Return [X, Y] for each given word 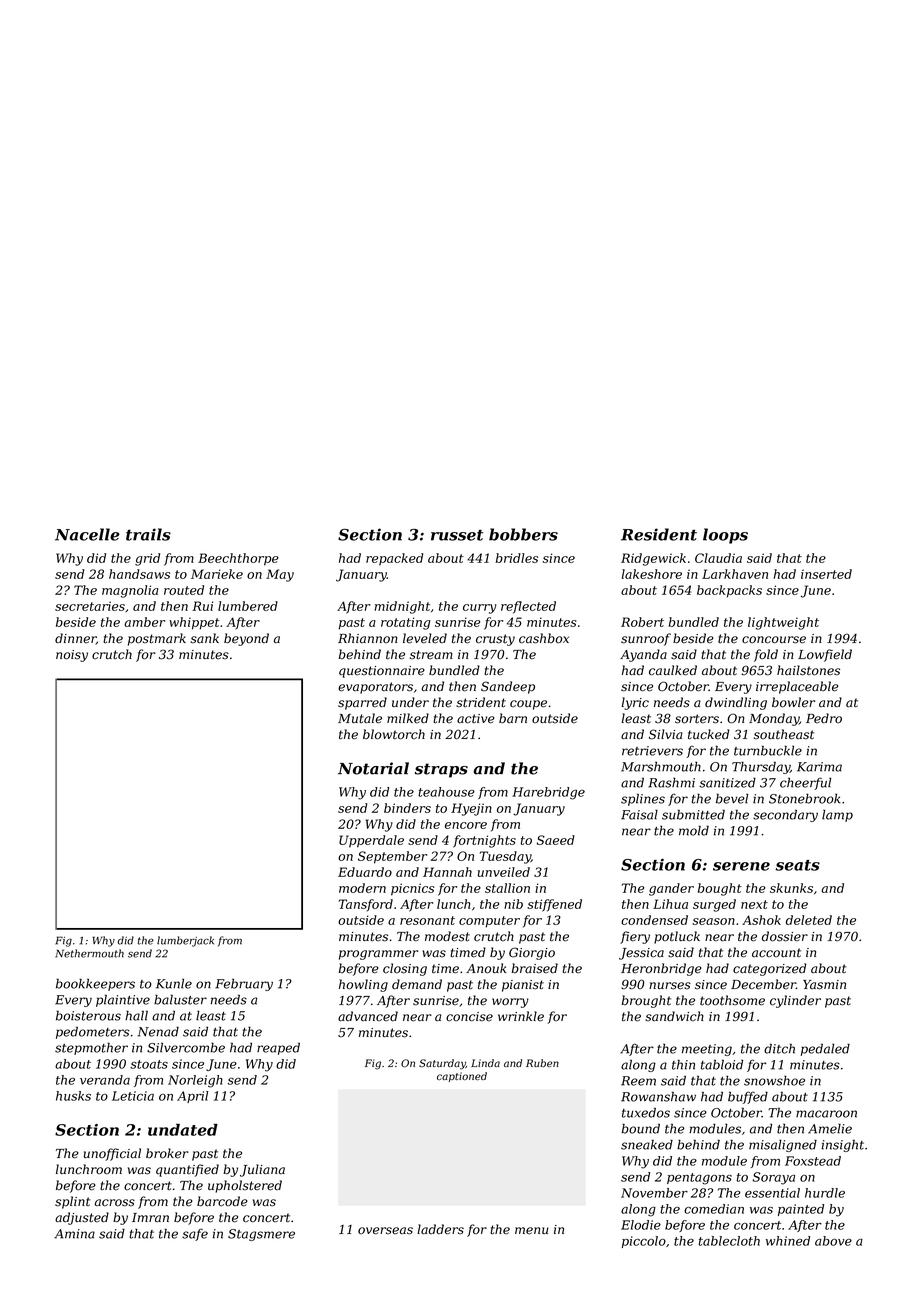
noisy [72, 656]
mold [694, 830]
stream [431, 655]
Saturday [442, 1064]
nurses [670, 986]
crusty [495, 640]
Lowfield [825, 655]
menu [532, 1230]
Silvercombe [186, 1047]
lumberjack [185, 941]
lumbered [248, 606]
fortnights [484, 841]
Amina [74, 1234]
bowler [793, 702]
